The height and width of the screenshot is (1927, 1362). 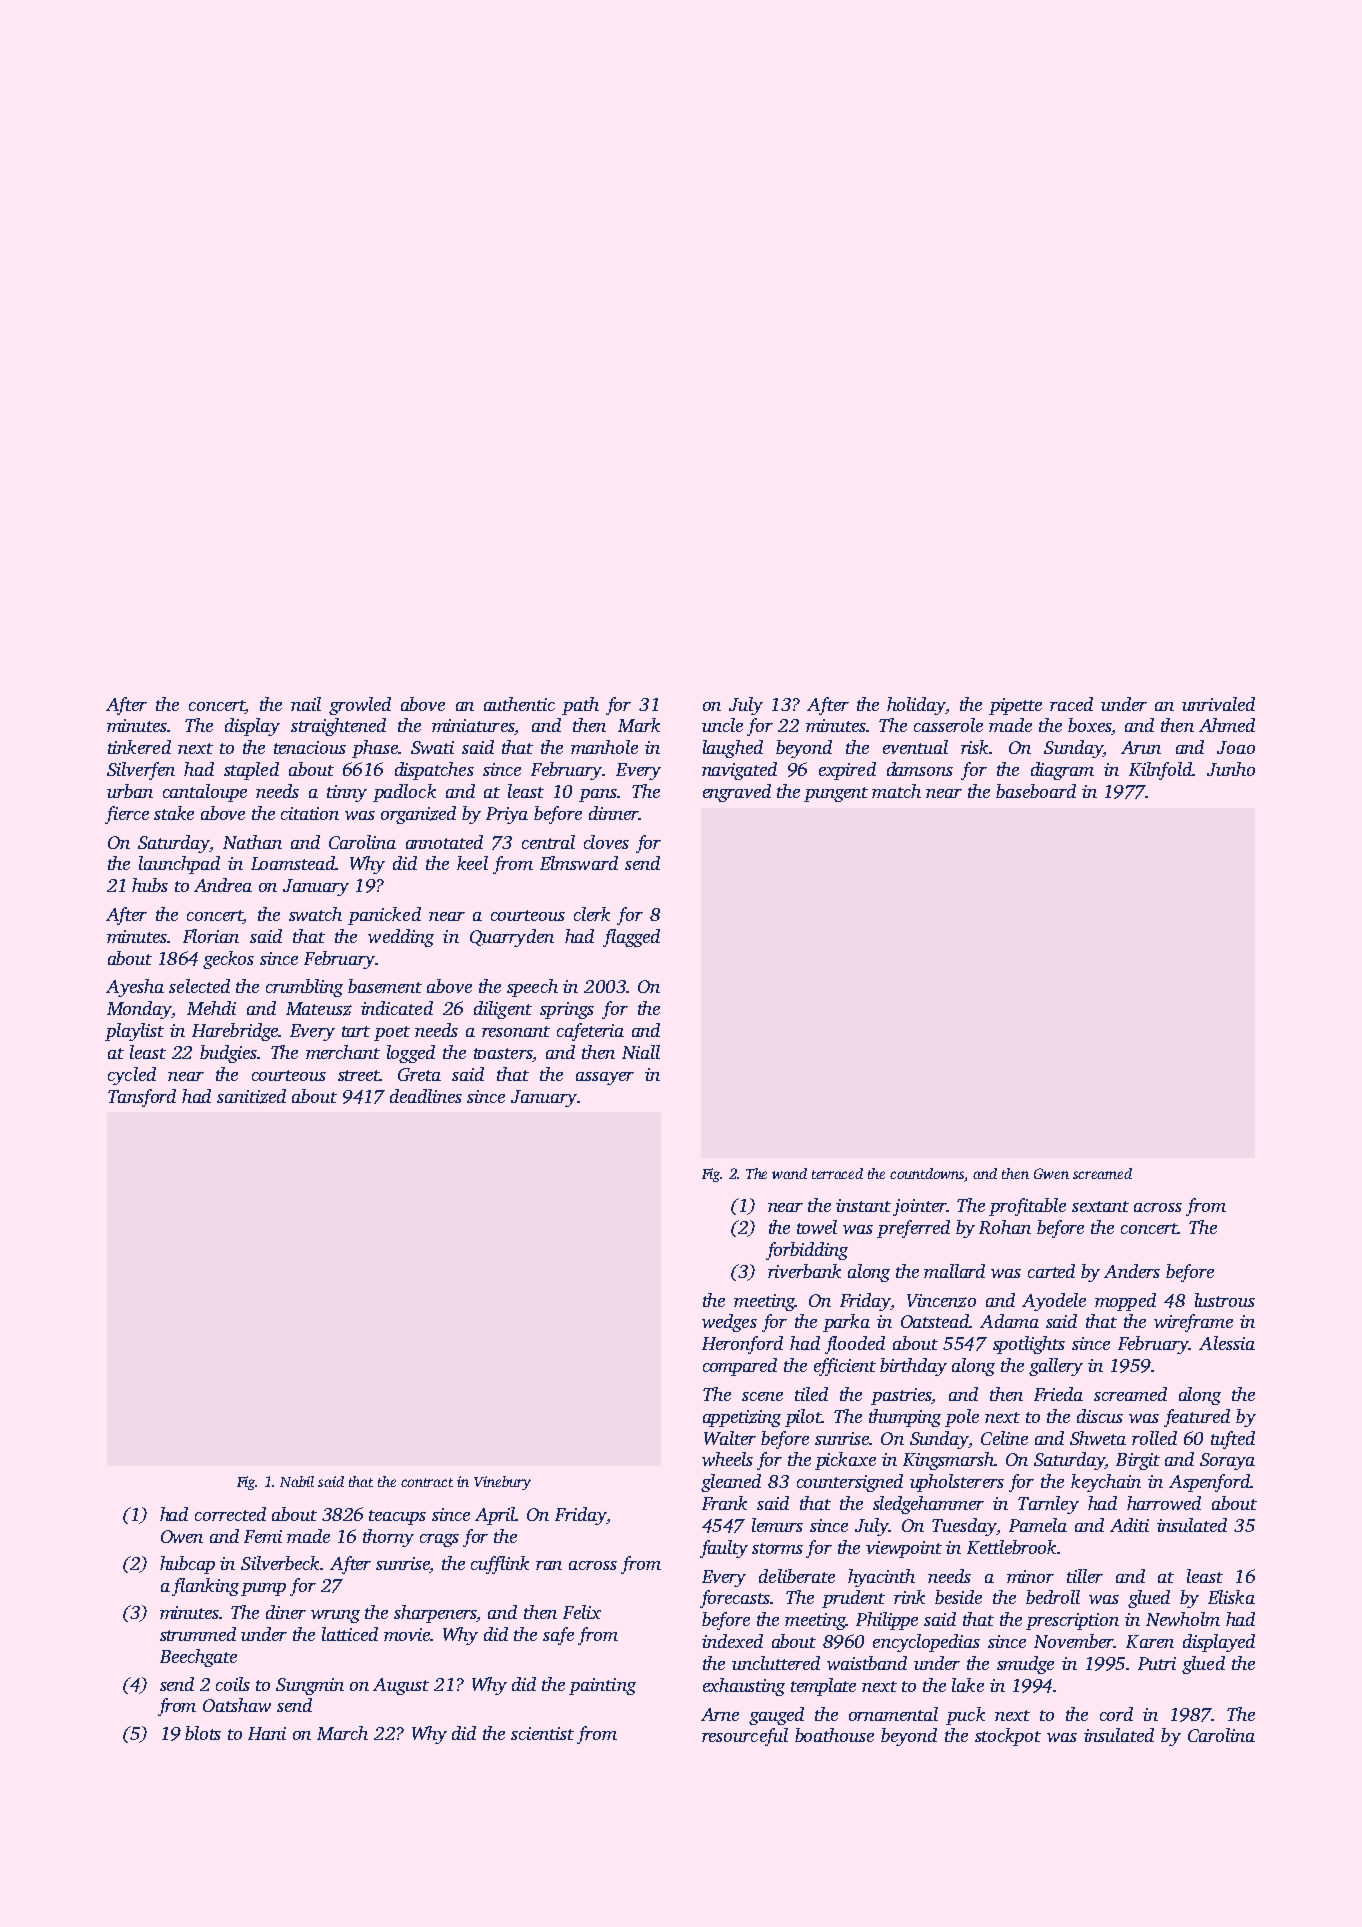 What do you see at coordinates (1056, 1367) in the screenshot?
I see `gallery` at bounding box center [1056, 1367].
